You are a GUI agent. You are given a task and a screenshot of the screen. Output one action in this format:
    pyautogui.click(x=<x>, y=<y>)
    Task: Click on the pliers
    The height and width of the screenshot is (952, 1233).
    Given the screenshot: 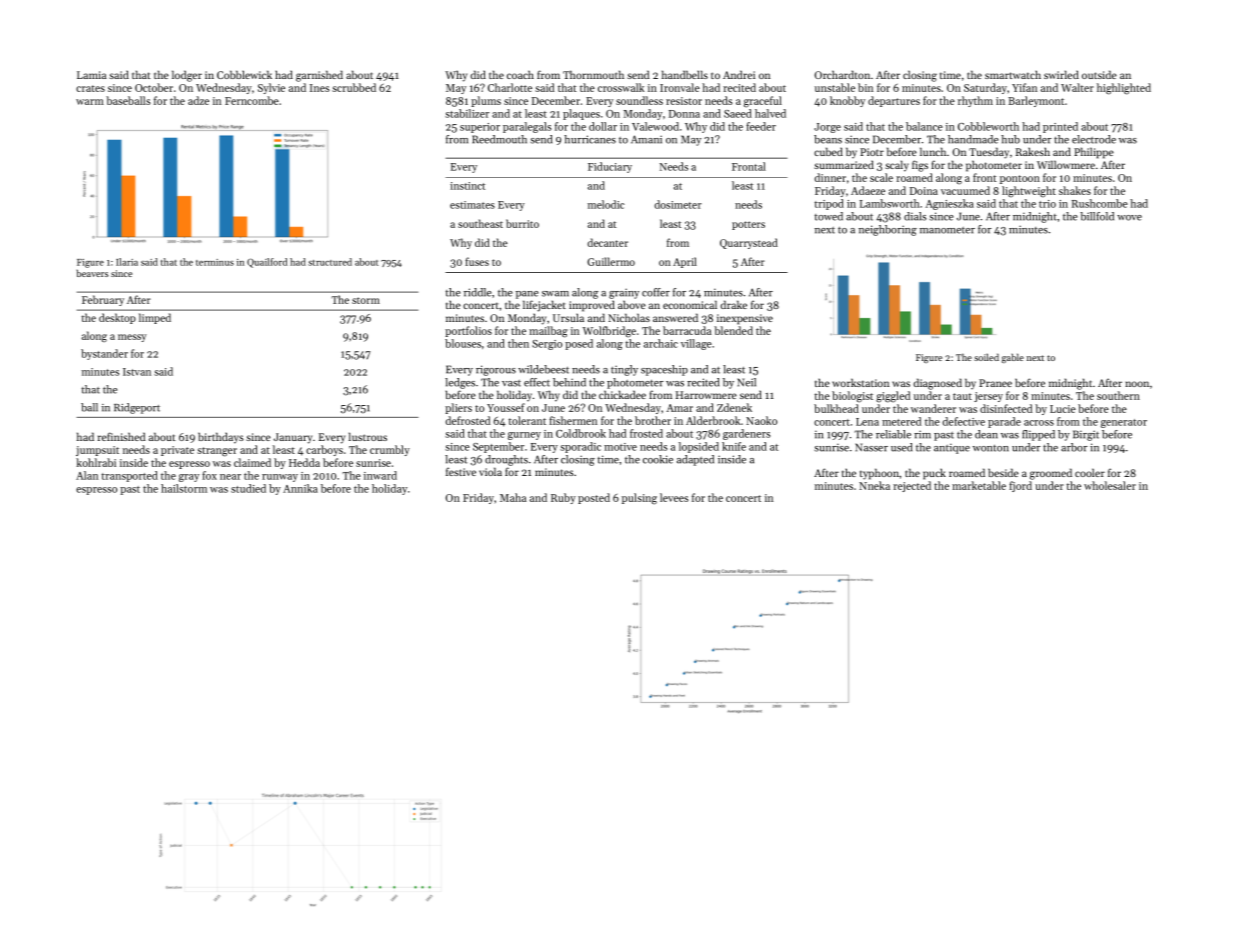 What is the action you would take?
    pyautogui.click(x=458, y=408)
